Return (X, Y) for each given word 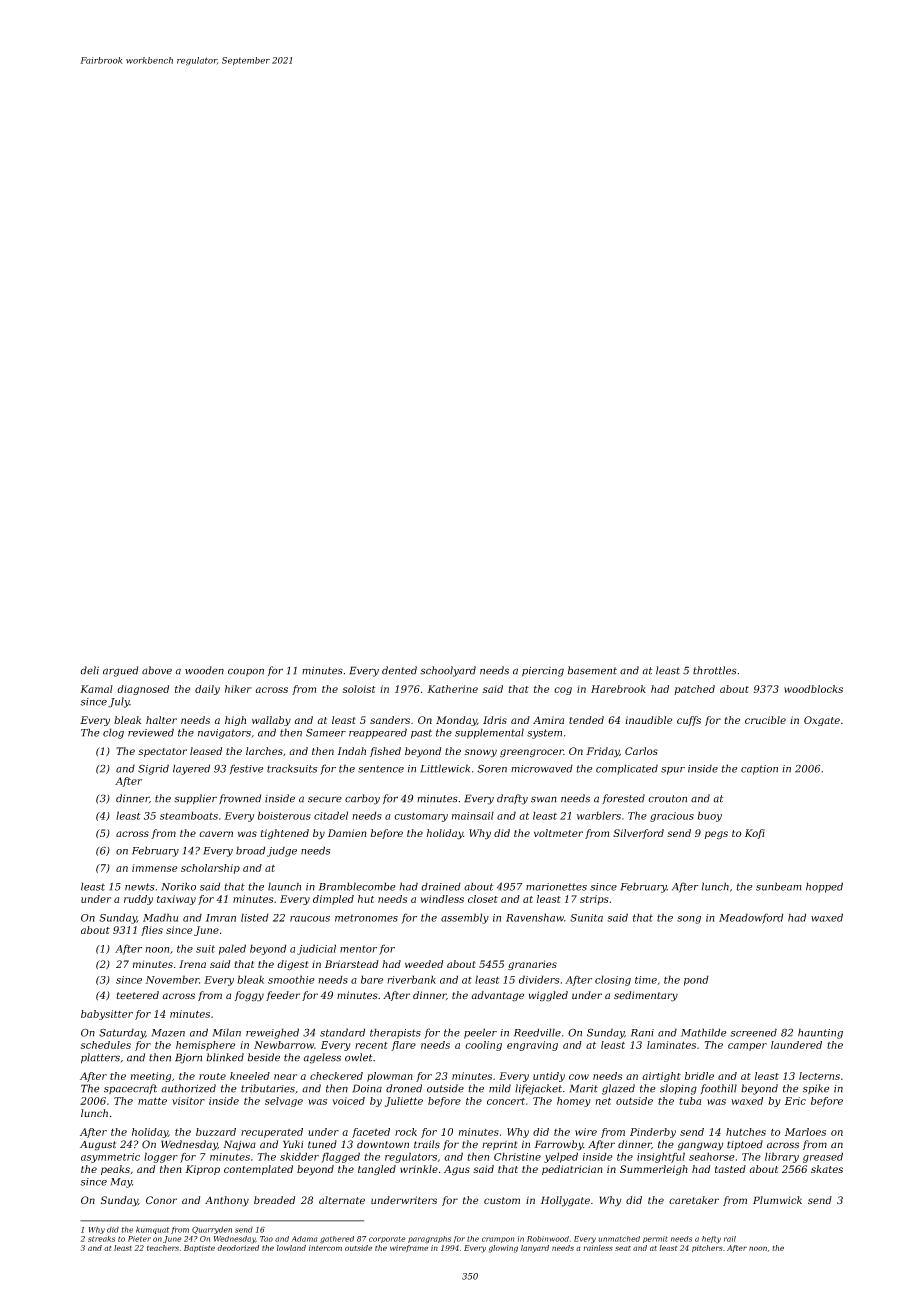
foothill (719, 1089)
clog (113, 733)
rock (406, 1132)
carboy (362, 799)
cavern (216, 834)
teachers (163, 1248)
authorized (188, 1088)
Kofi (755, 834)
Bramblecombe (357, 886)
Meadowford (751, 918)
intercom (325, 1248)
